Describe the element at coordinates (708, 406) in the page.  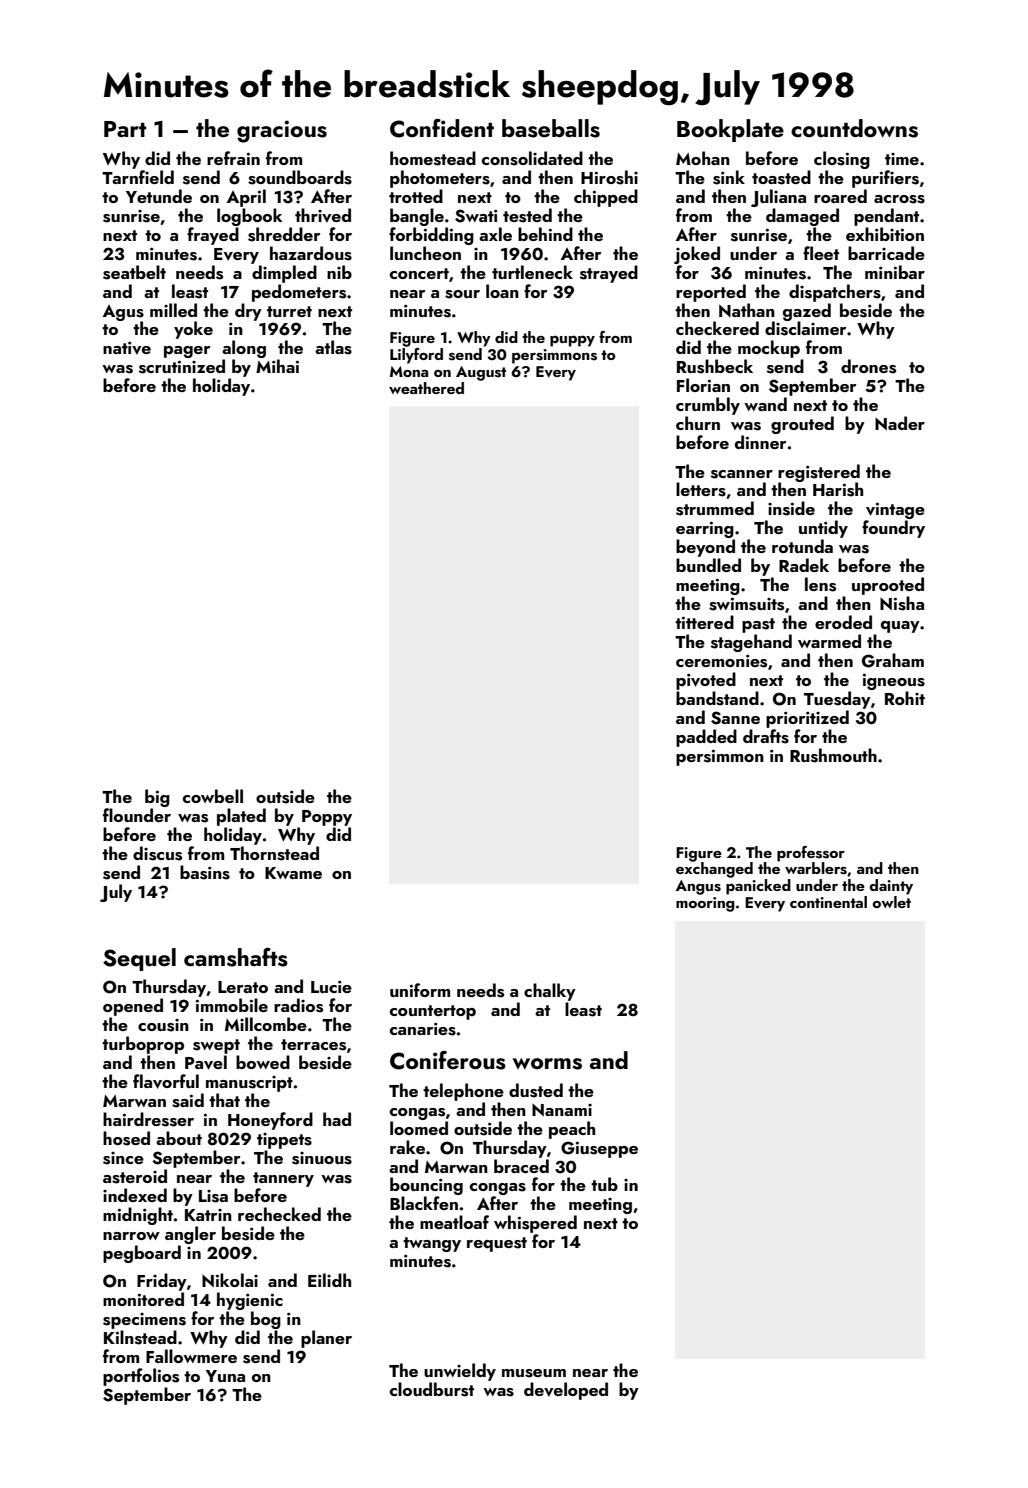
I see `crumbly` at that location.
